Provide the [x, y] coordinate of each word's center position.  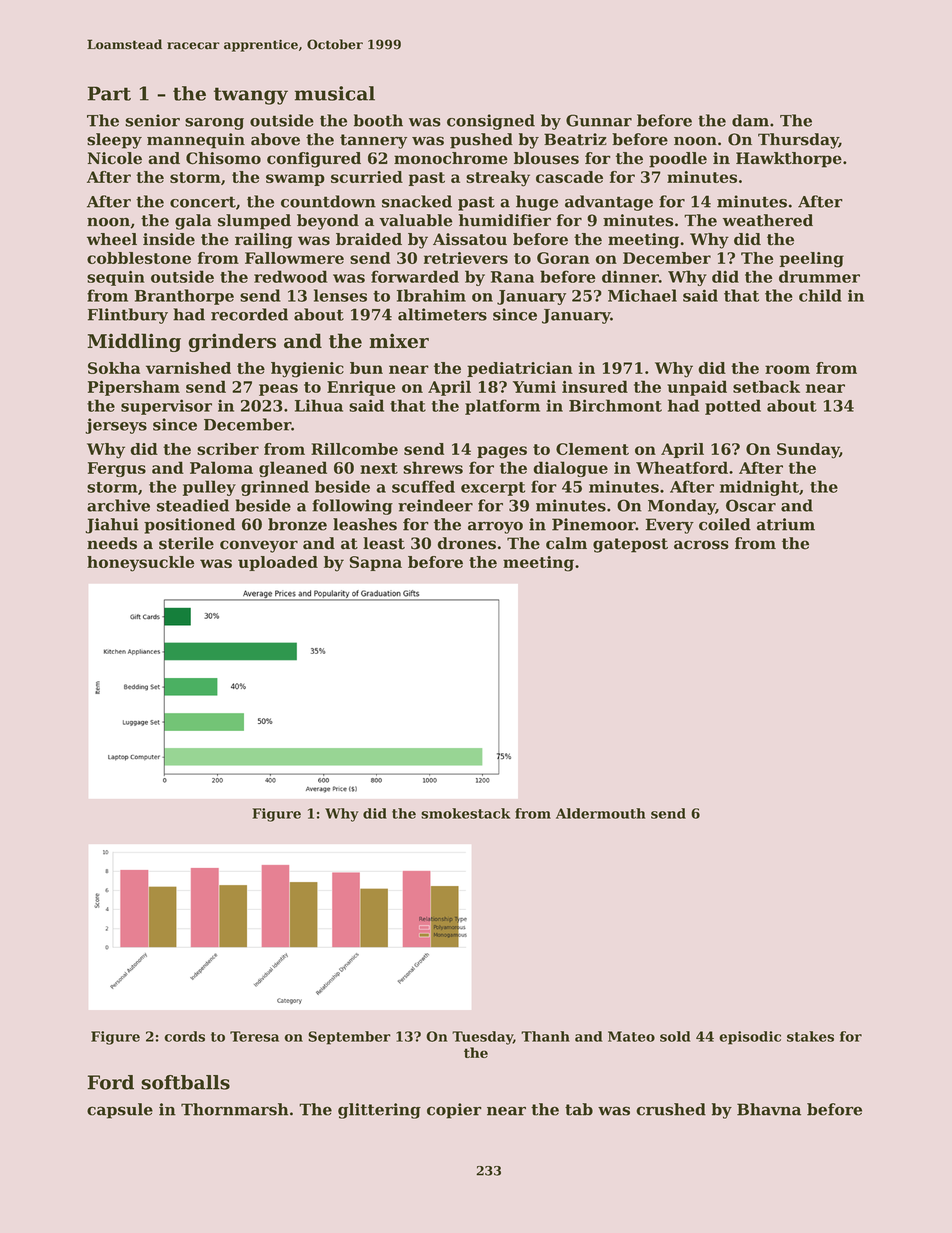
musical [335, 93]
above [275, 139]
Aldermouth [601, 813]
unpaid [697, 388]
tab [579, 1109]
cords [184, 1036]
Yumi [534, 387]
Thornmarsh [234, 1109]
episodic [750, 1038]
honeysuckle [140, 564]
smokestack [466, 813]
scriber [228, 449]
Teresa [254, 1036]
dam [750, 120]
